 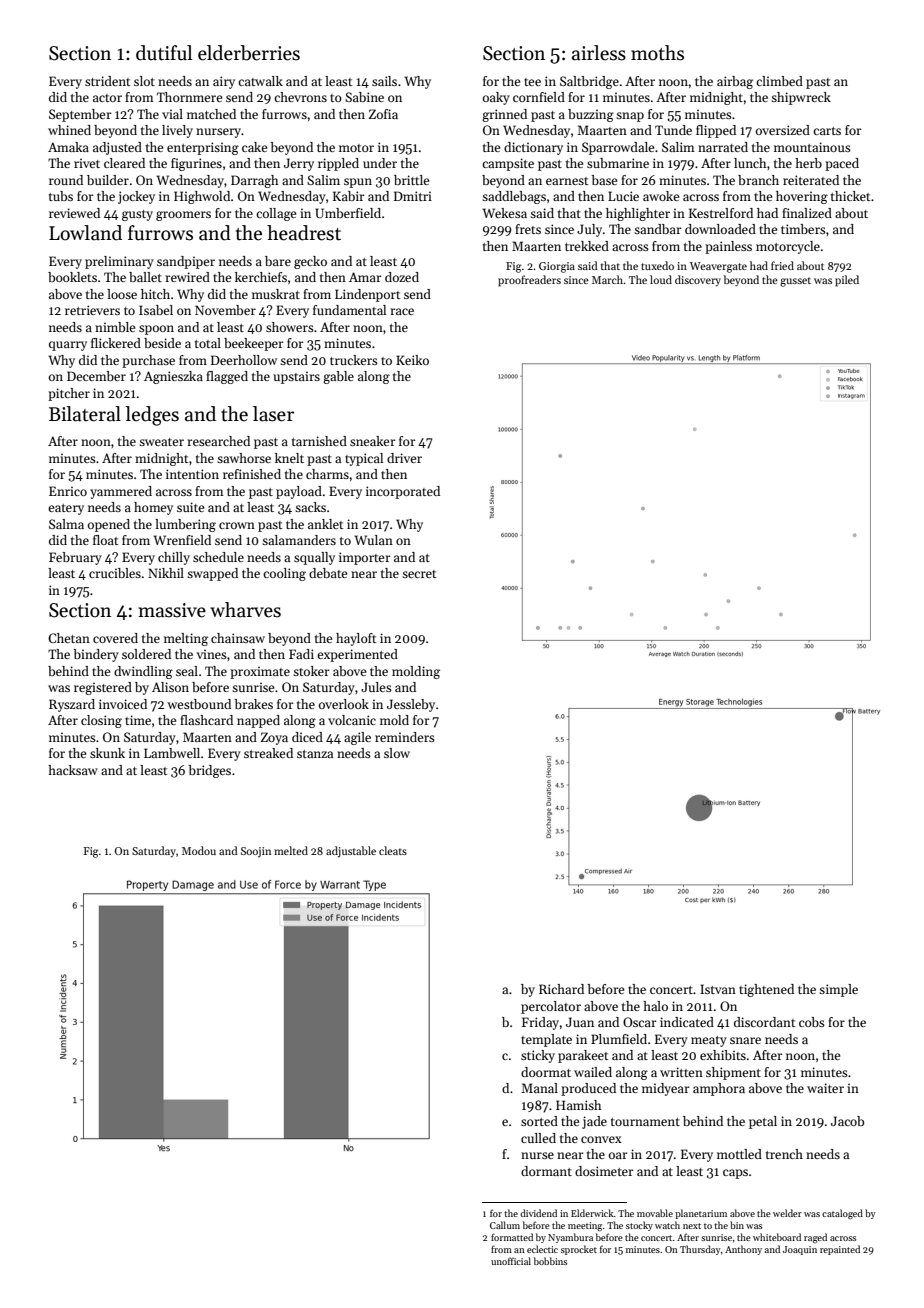 What do you see at coordinates (529, 281) in the screenshot?
I see `proofreaders` at bounding box center [529, 281].
